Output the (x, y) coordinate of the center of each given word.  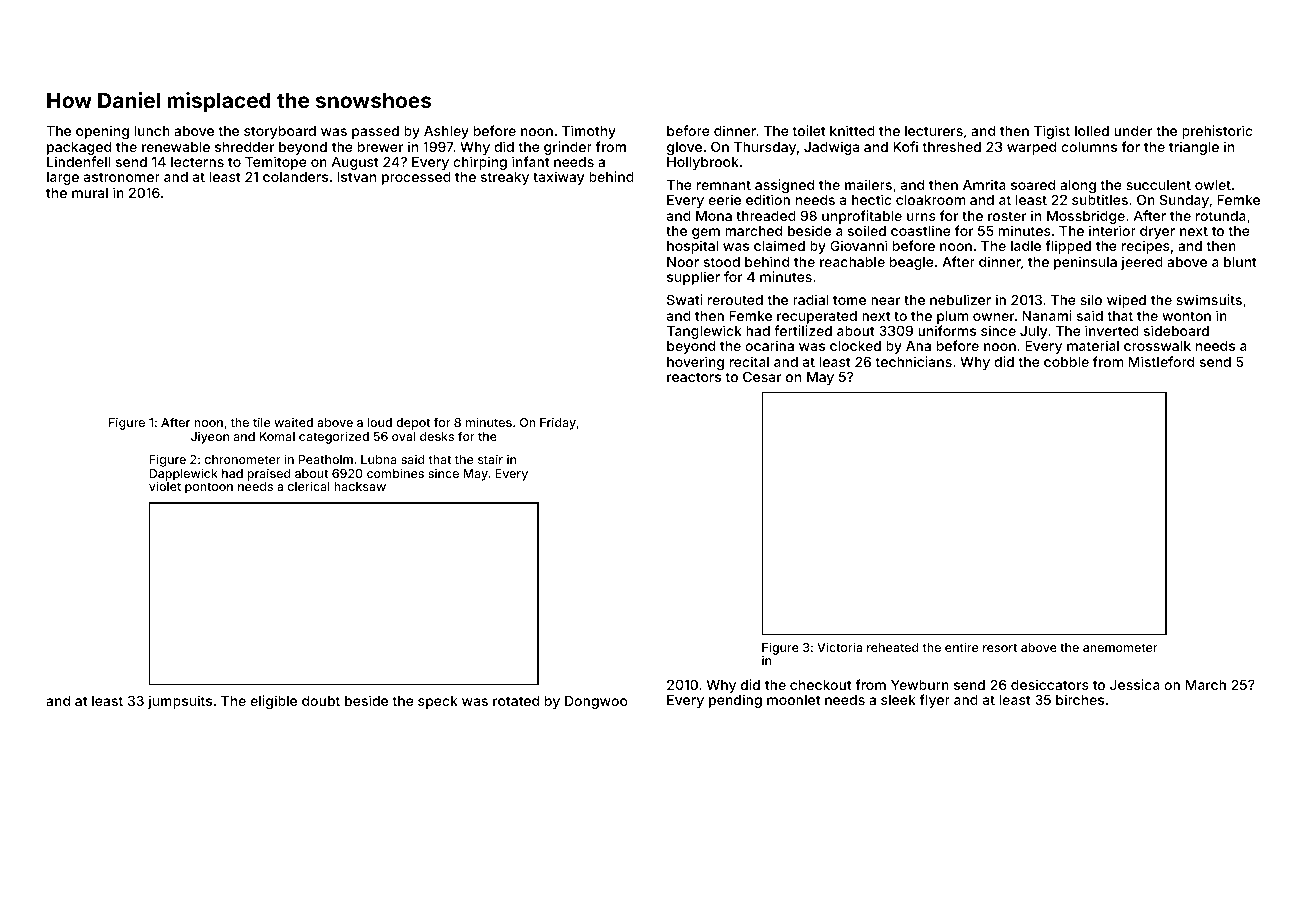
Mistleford (1161, 361)
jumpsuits (180, 702)
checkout (821, 685)
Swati (685, 299)
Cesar (762, 376)
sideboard (1176, 330)
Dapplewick (183, 474)
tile (261, 422)
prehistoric (1217, 132)
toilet (809, 130)
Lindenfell (79, 161)
